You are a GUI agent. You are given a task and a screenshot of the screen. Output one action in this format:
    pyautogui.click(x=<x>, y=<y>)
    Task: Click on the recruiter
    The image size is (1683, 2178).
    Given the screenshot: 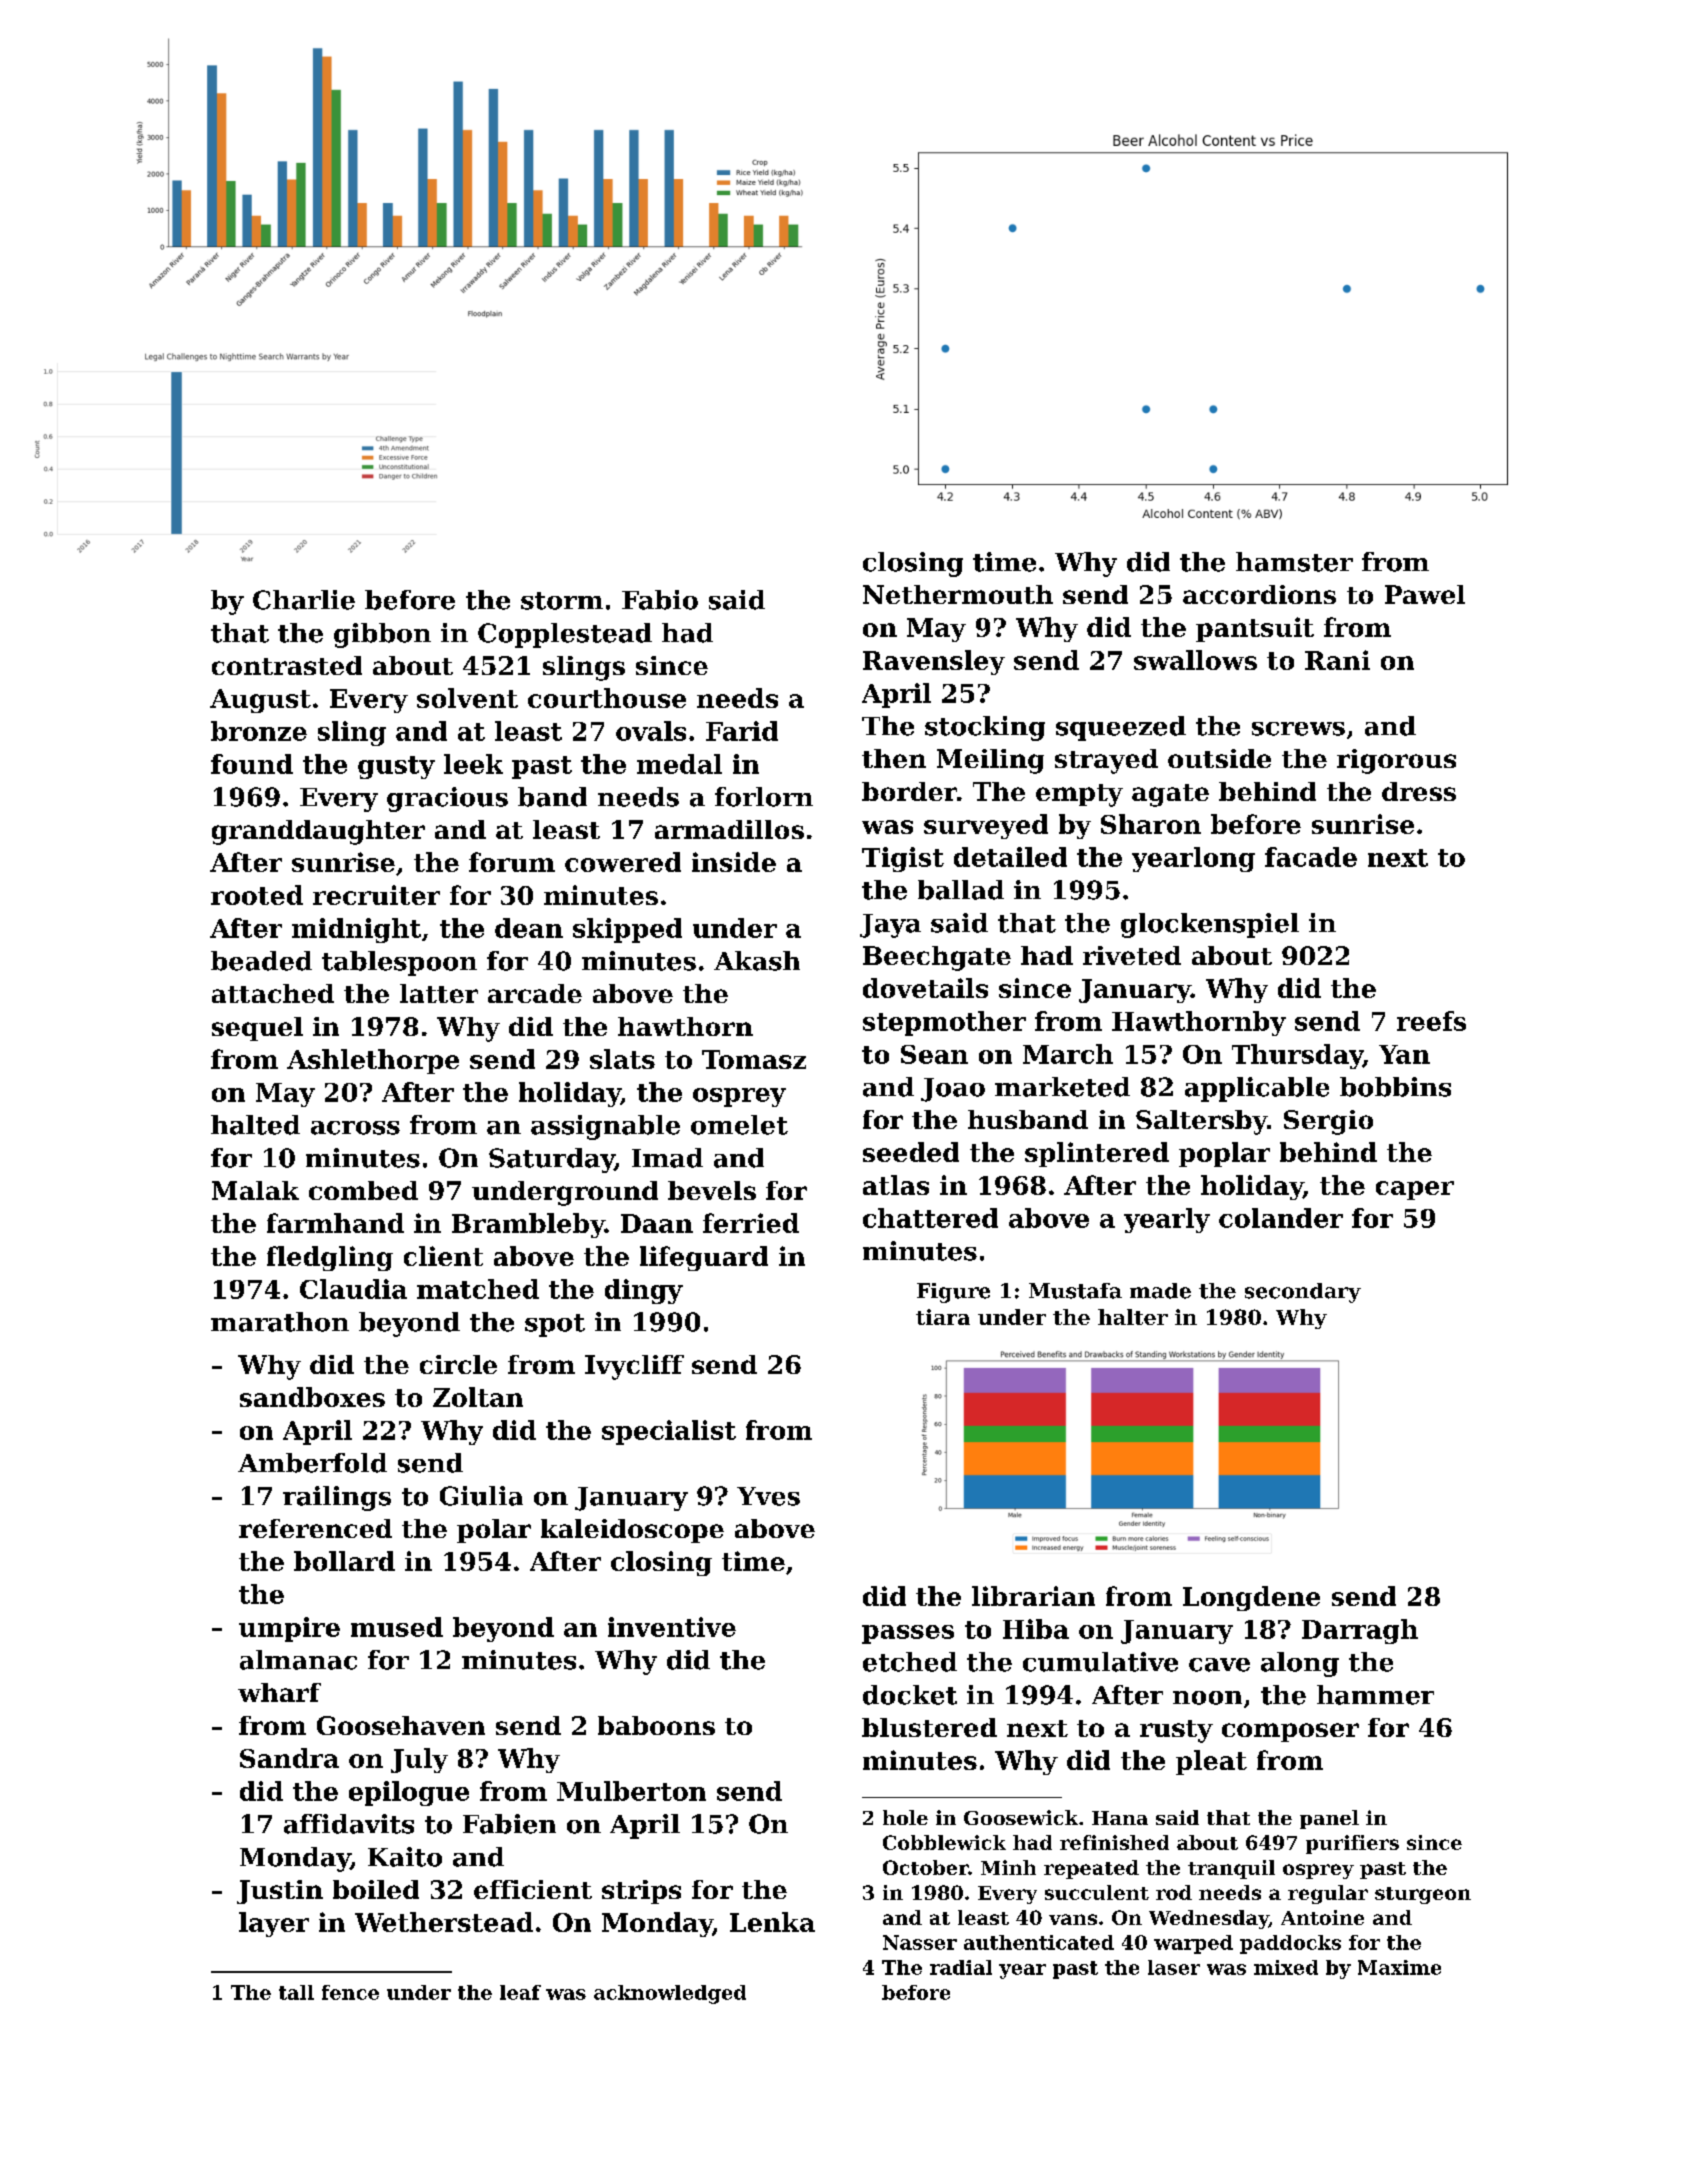 What is the action you would take?
    pyautogui.click(x=376, y=895)
